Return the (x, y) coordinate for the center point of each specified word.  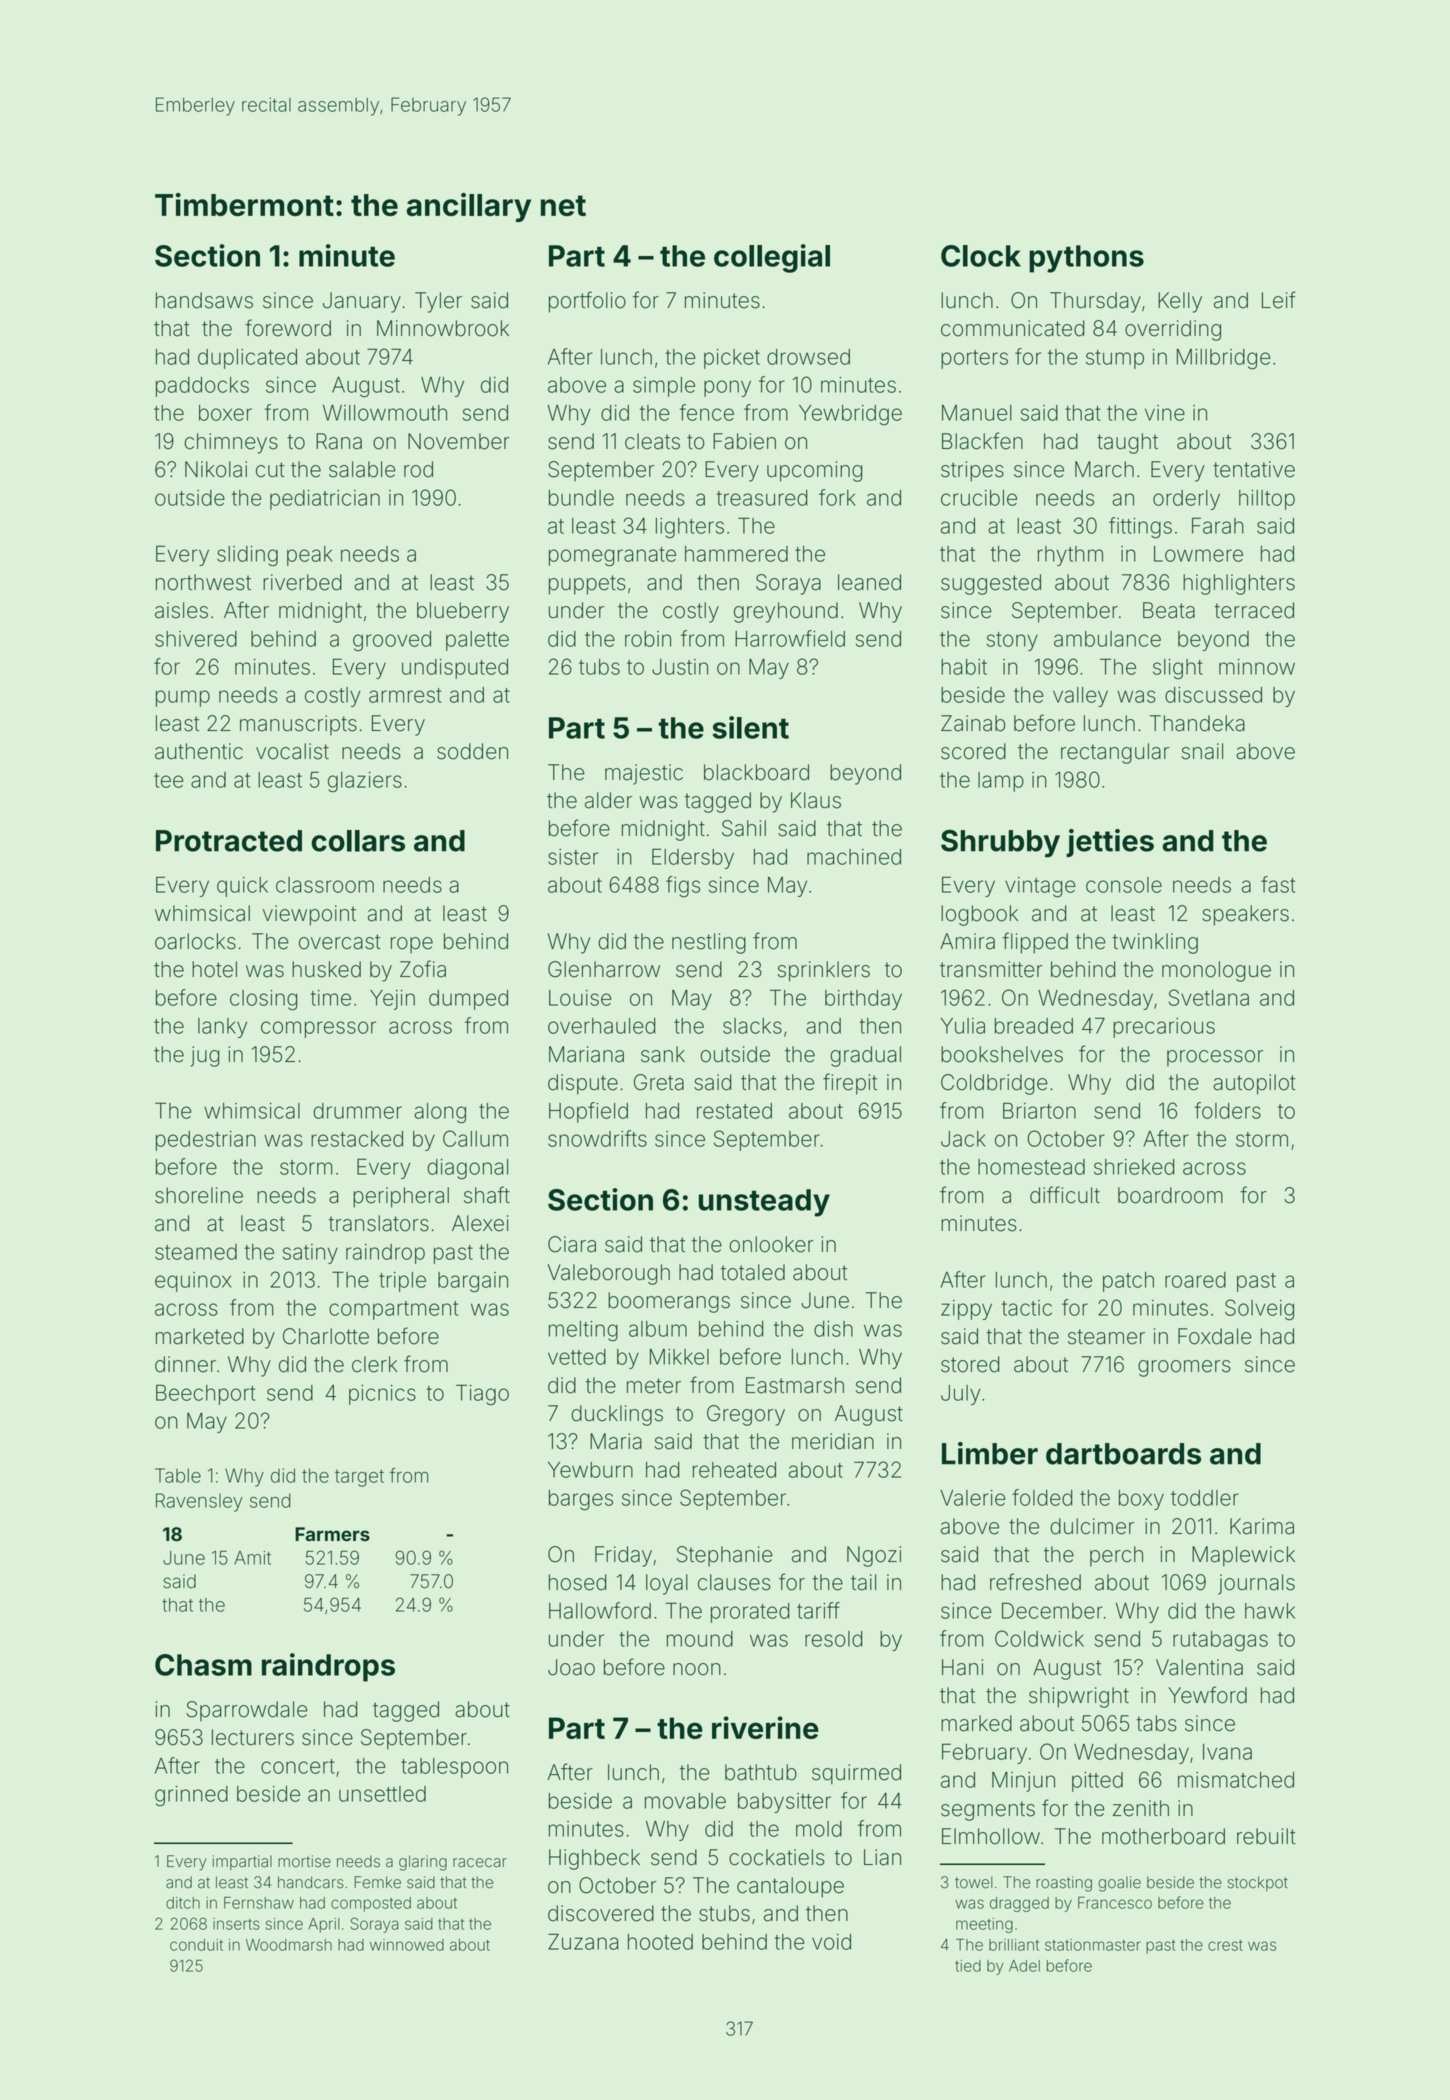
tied (968, 1966)
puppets (587, 585)
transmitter (991, 969)
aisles (181, 610)
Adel (1024, 1966)
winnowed (407, 1945)
